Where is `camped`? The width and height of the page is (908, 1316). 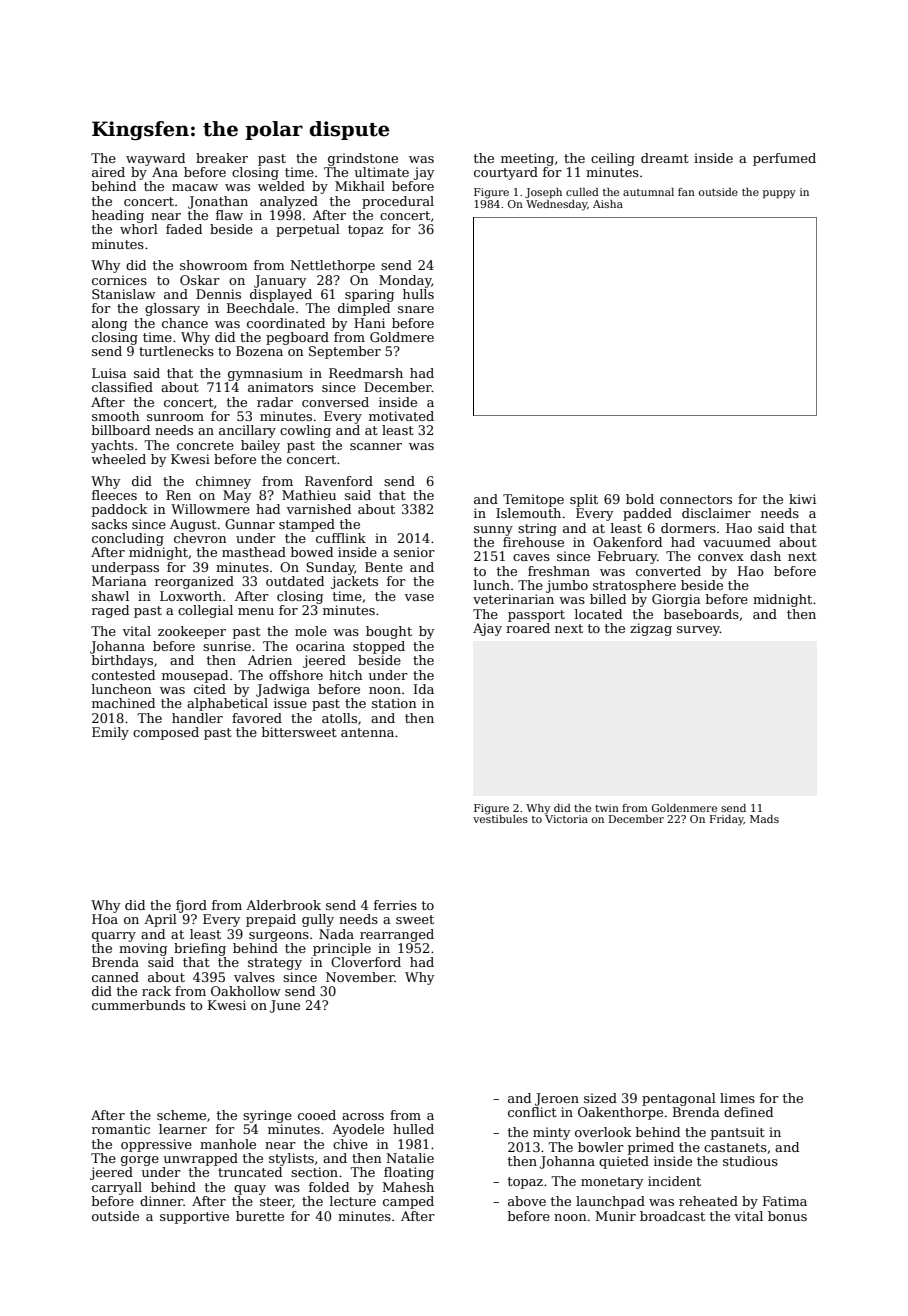 camped is located at coordinates (408, 1202).
